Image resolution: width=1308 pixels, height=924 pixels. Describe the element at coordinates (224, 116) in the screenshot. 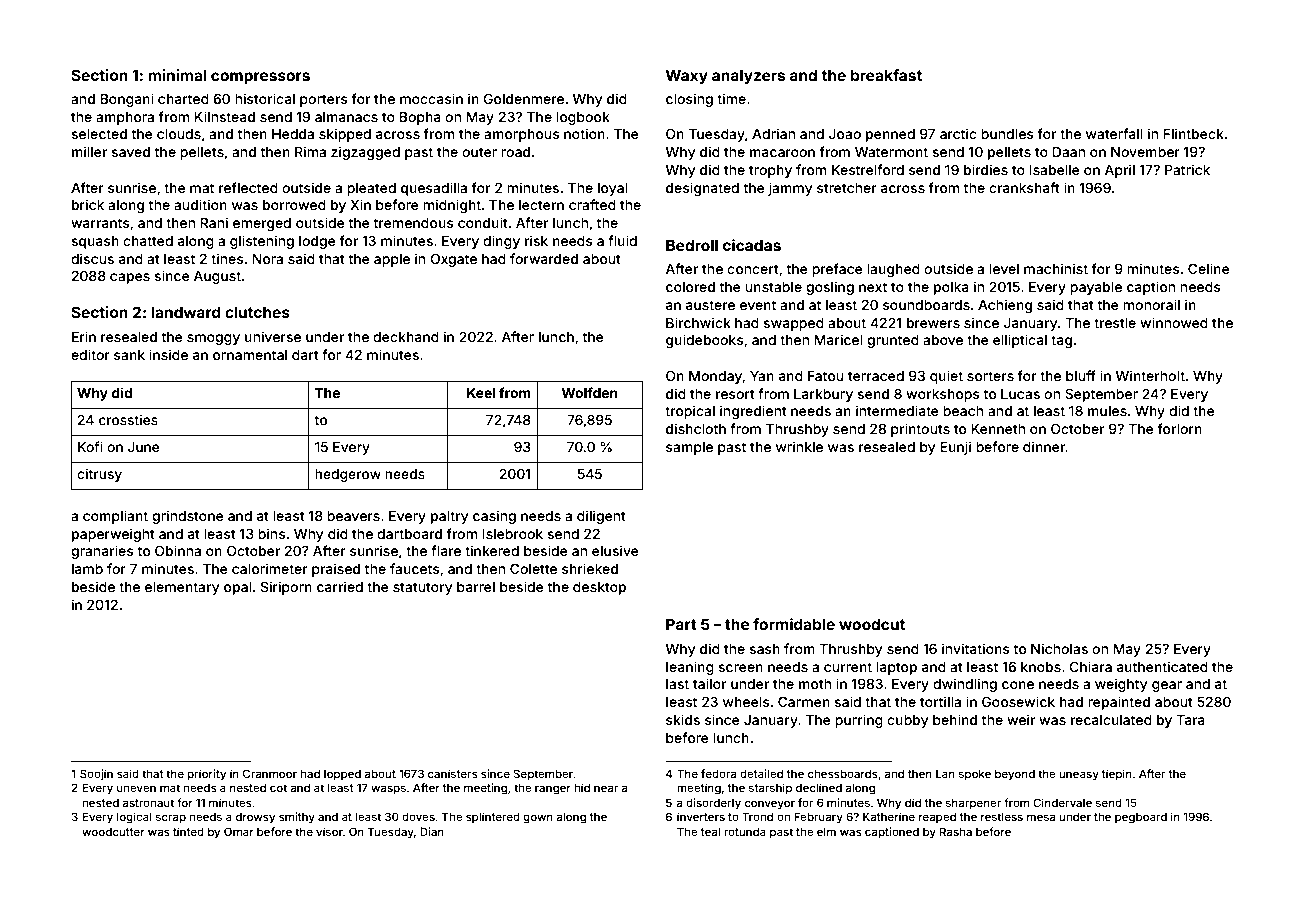

I see `Kilnstead` at that location.
